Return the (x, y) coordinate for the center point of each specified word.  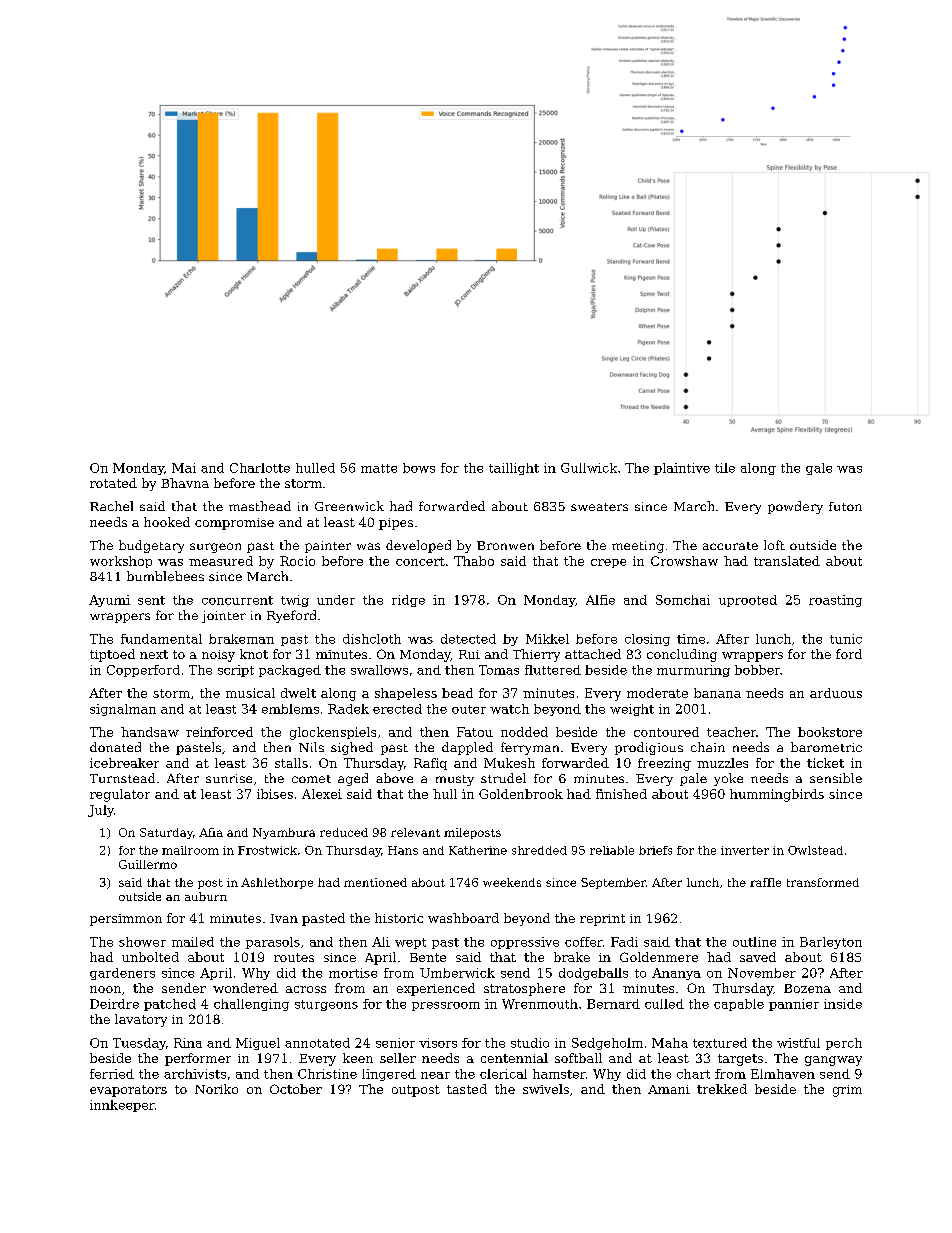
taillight (514, 469)
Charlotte (260, 468)
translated (787, 561)
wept (410, 943)
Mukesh (509, 763)
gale (819, 469)
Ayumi (109, 601)
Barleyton (831, 943)
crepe (608, 563)
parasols (273, 943)
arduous (836, 693)
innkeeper (122, 1106)
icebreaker (124, 763)
